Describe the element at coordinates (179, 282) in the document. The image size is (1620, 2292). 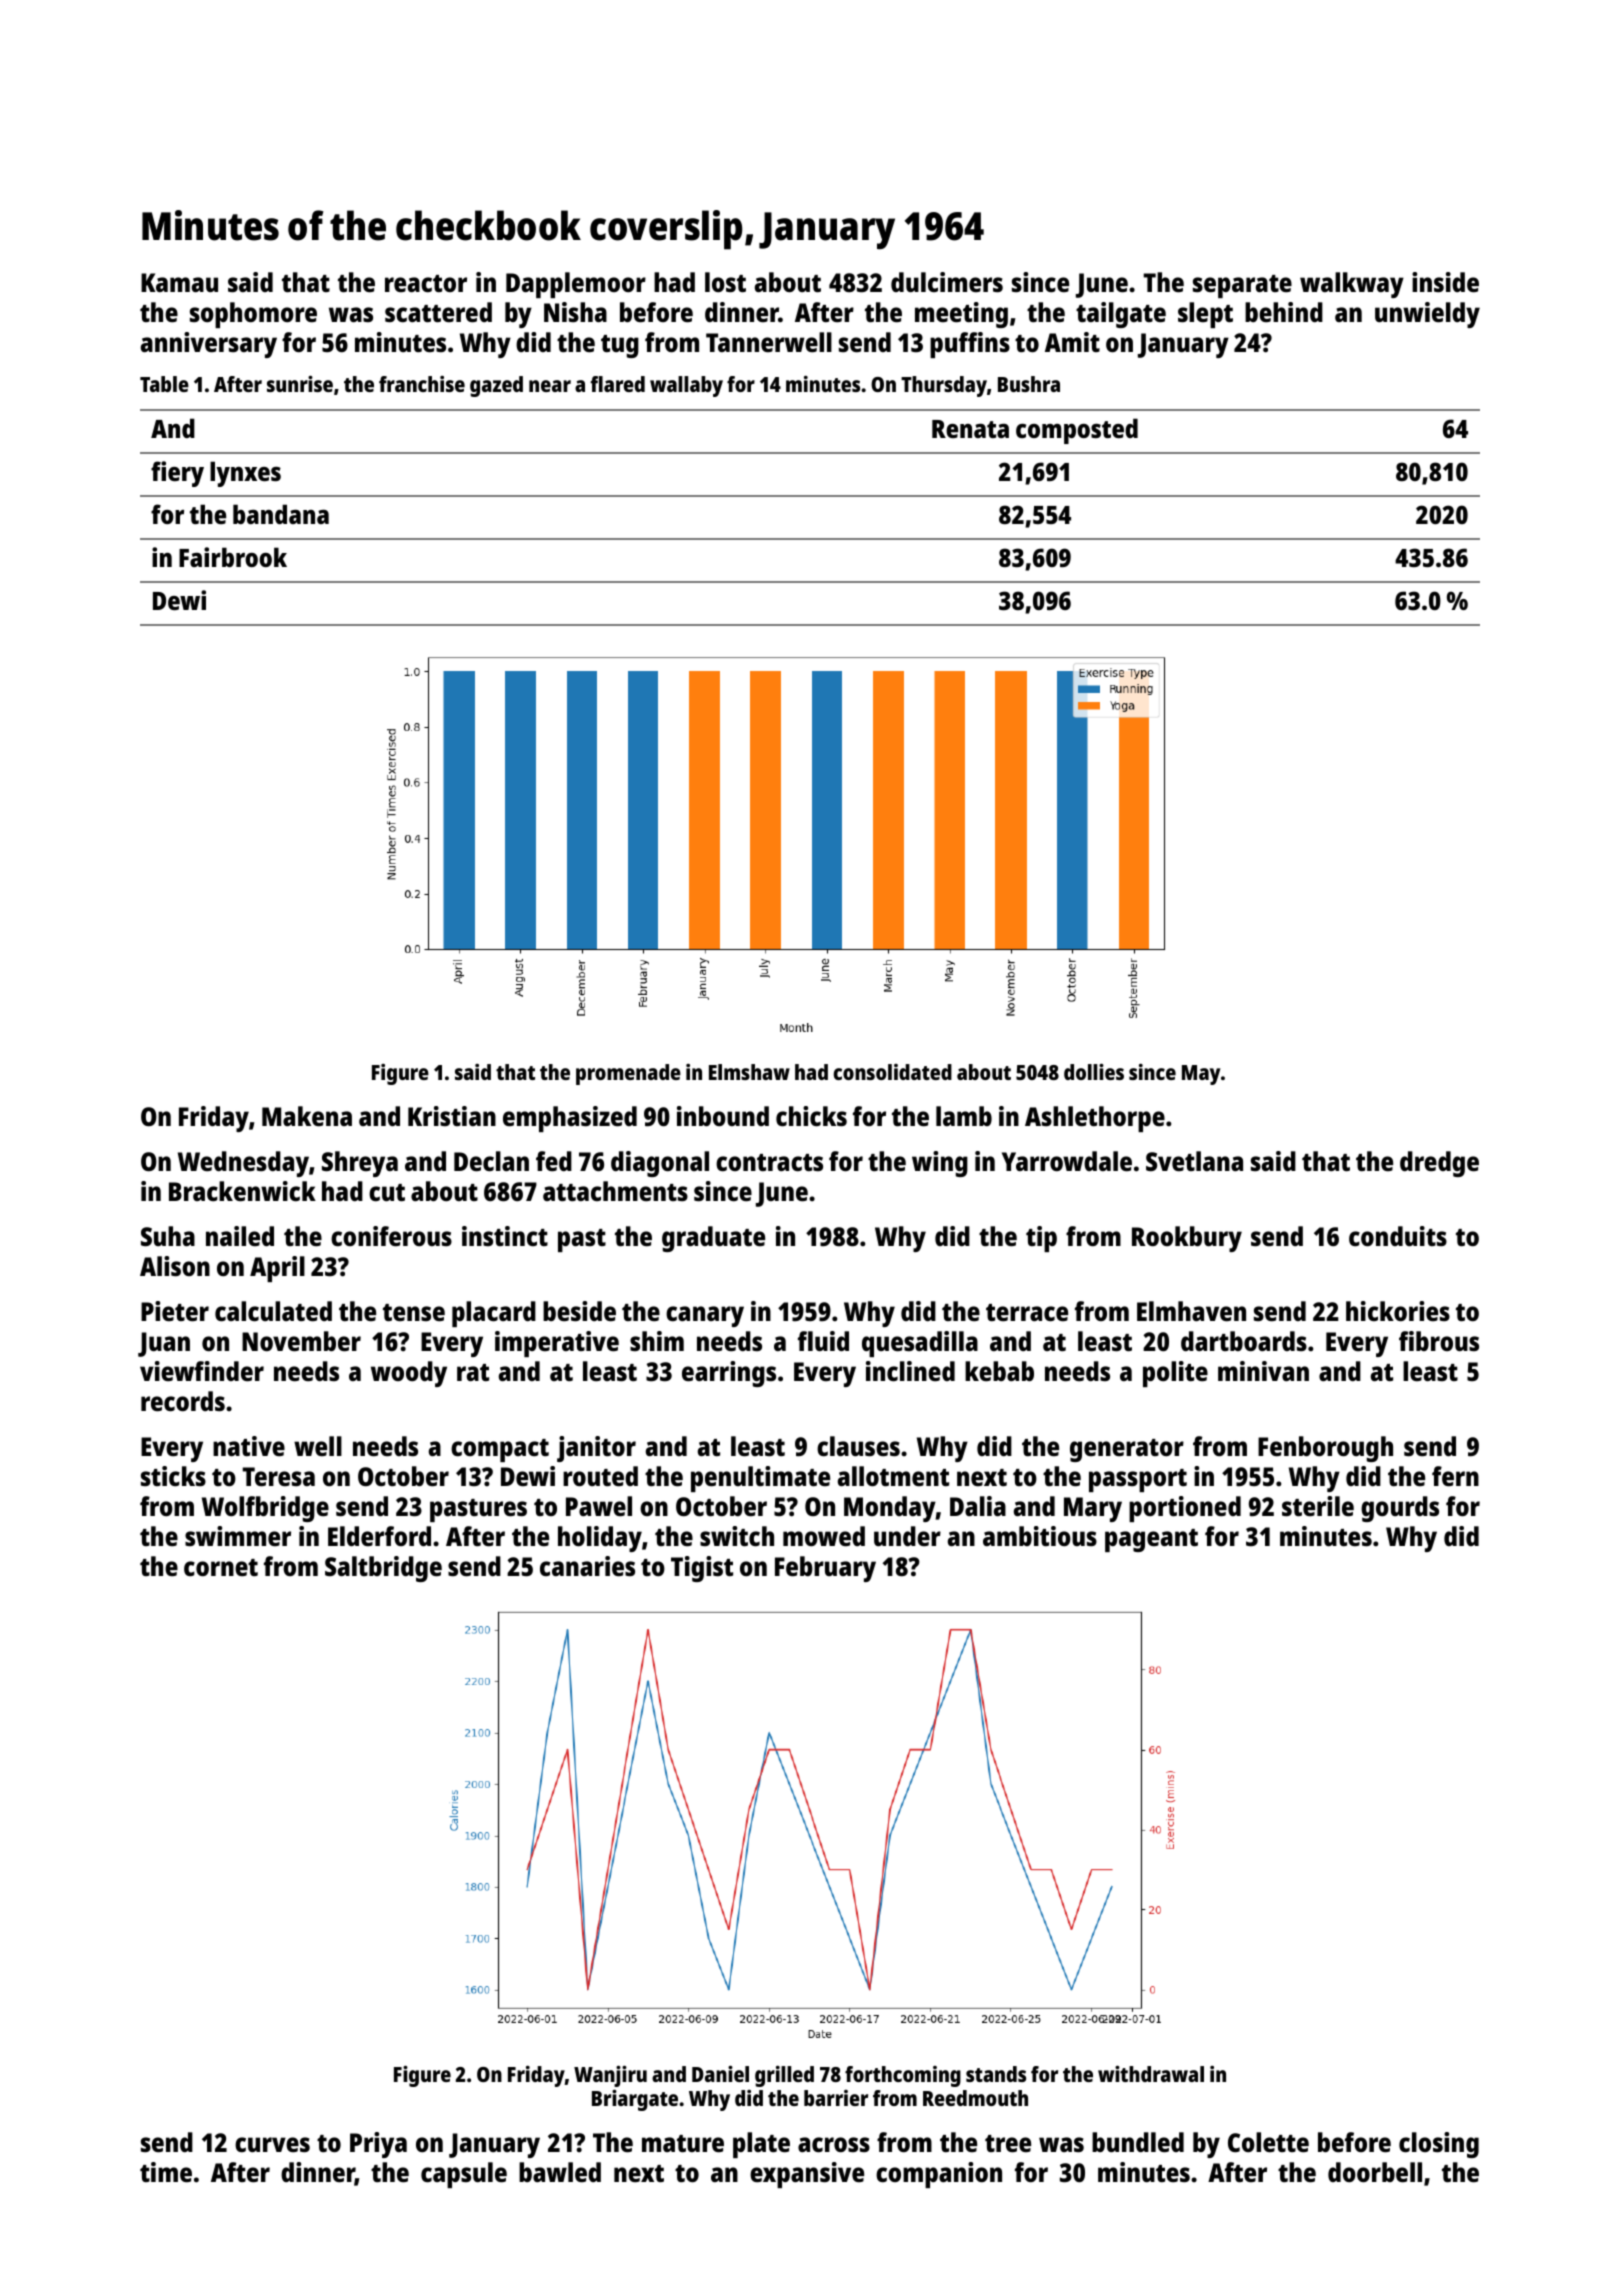
I see `Kamau` at that location.
